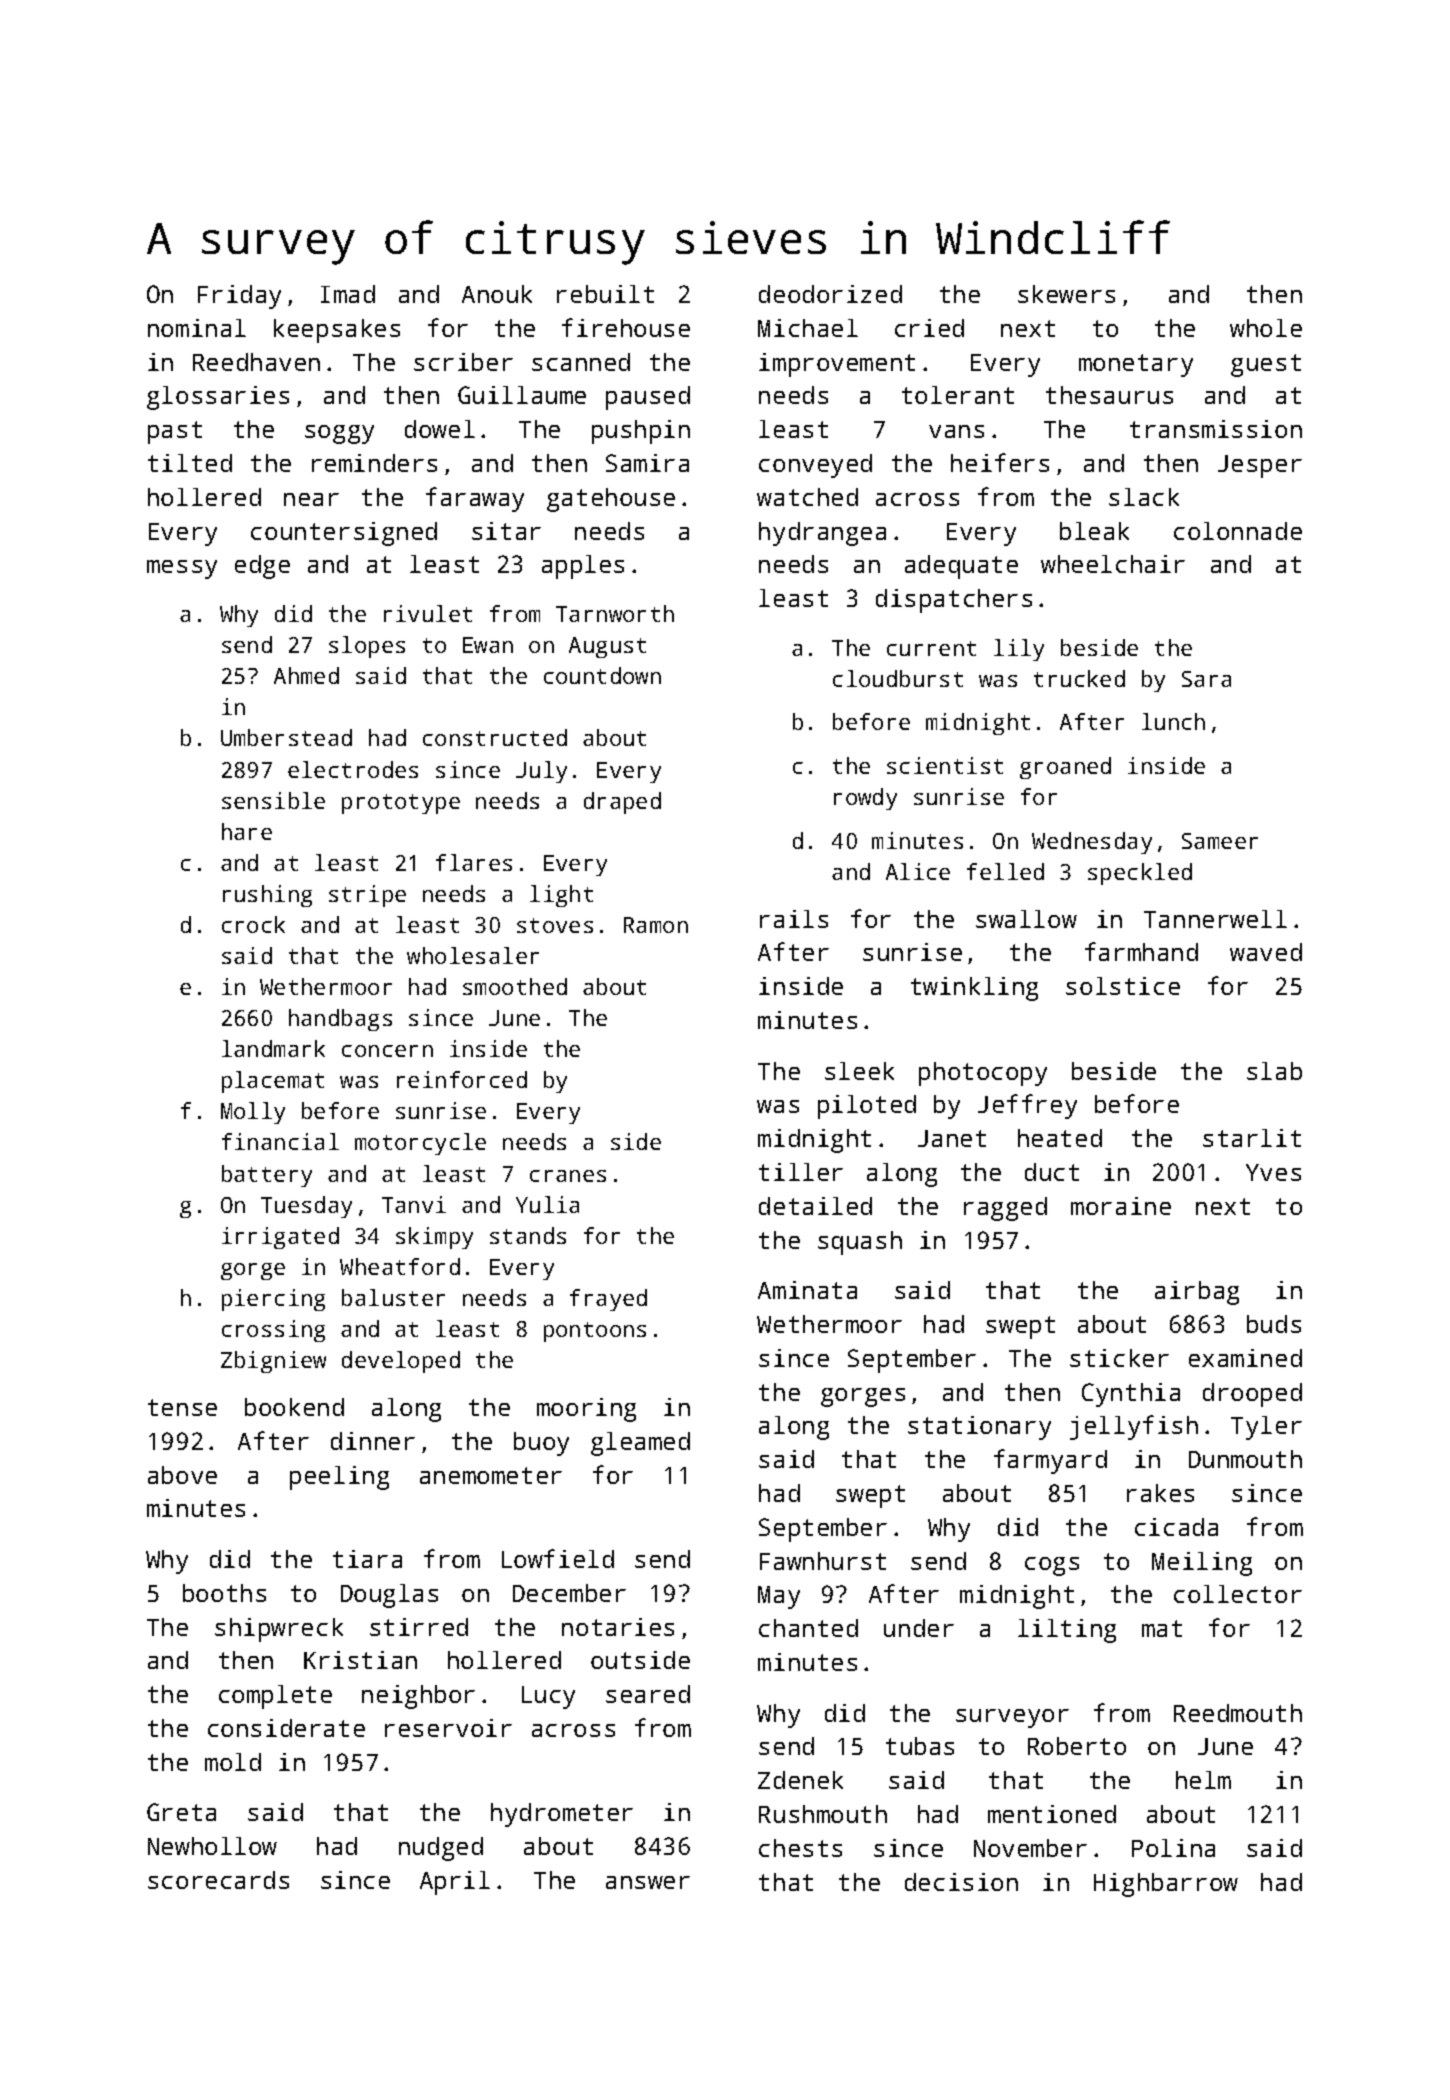  Describe the element at coordinates (1266, 1428) in the document. I see `Tyler` at that location.
